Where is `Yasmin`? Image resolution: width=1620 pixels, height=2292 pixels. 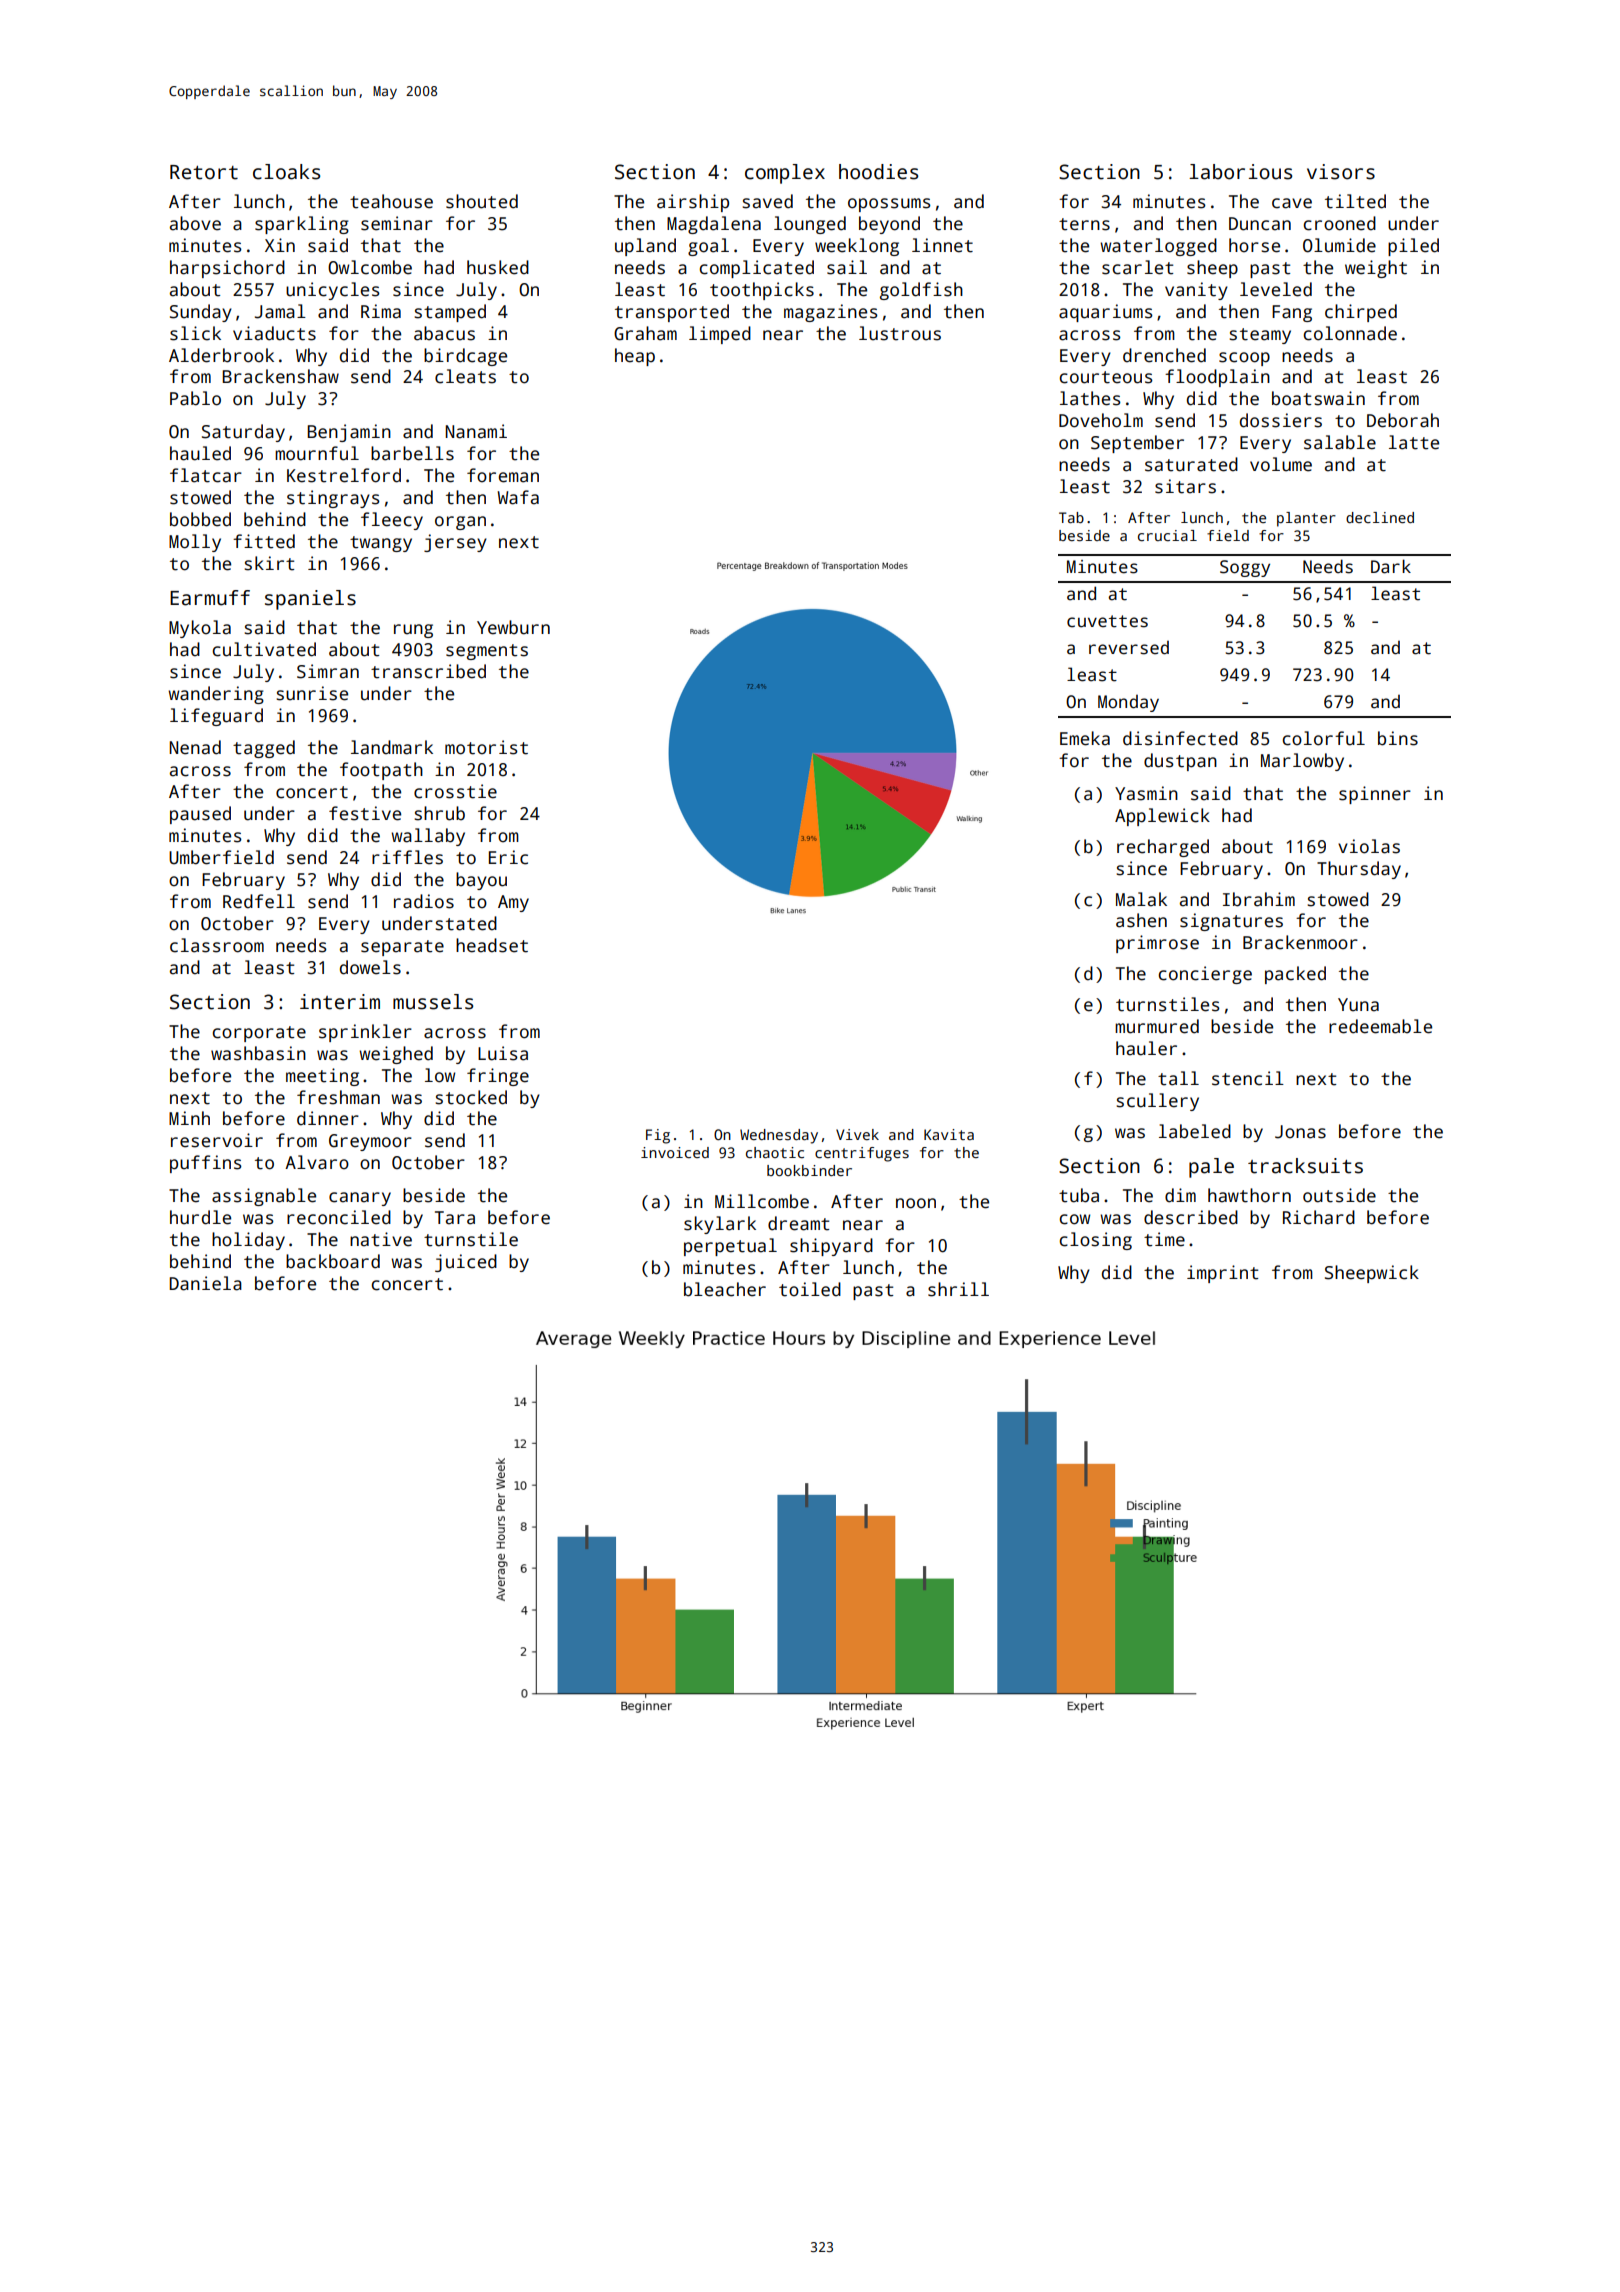 Yasmin is located at coordinates (1146, 793).
